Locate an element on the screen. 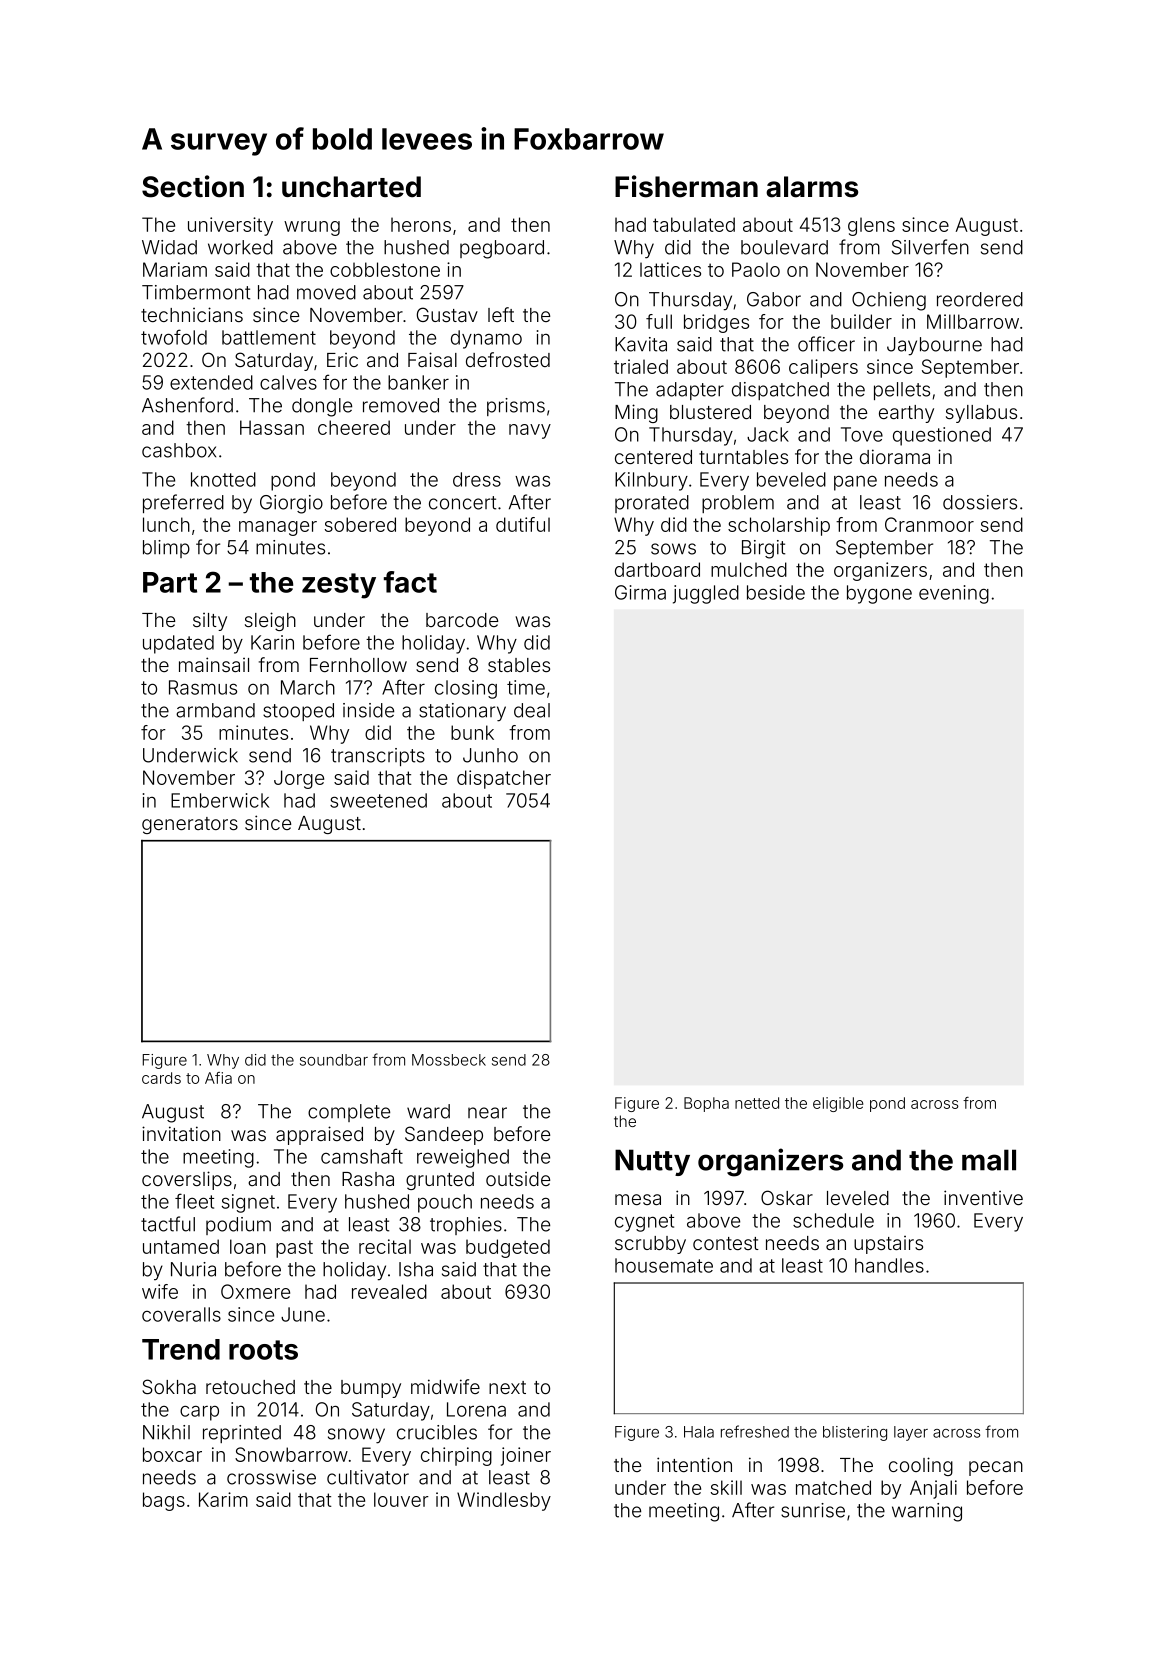 Image resolution: width=1165 pixels, height=1654 pixels. warning is located at coordinates (927, 1512).
